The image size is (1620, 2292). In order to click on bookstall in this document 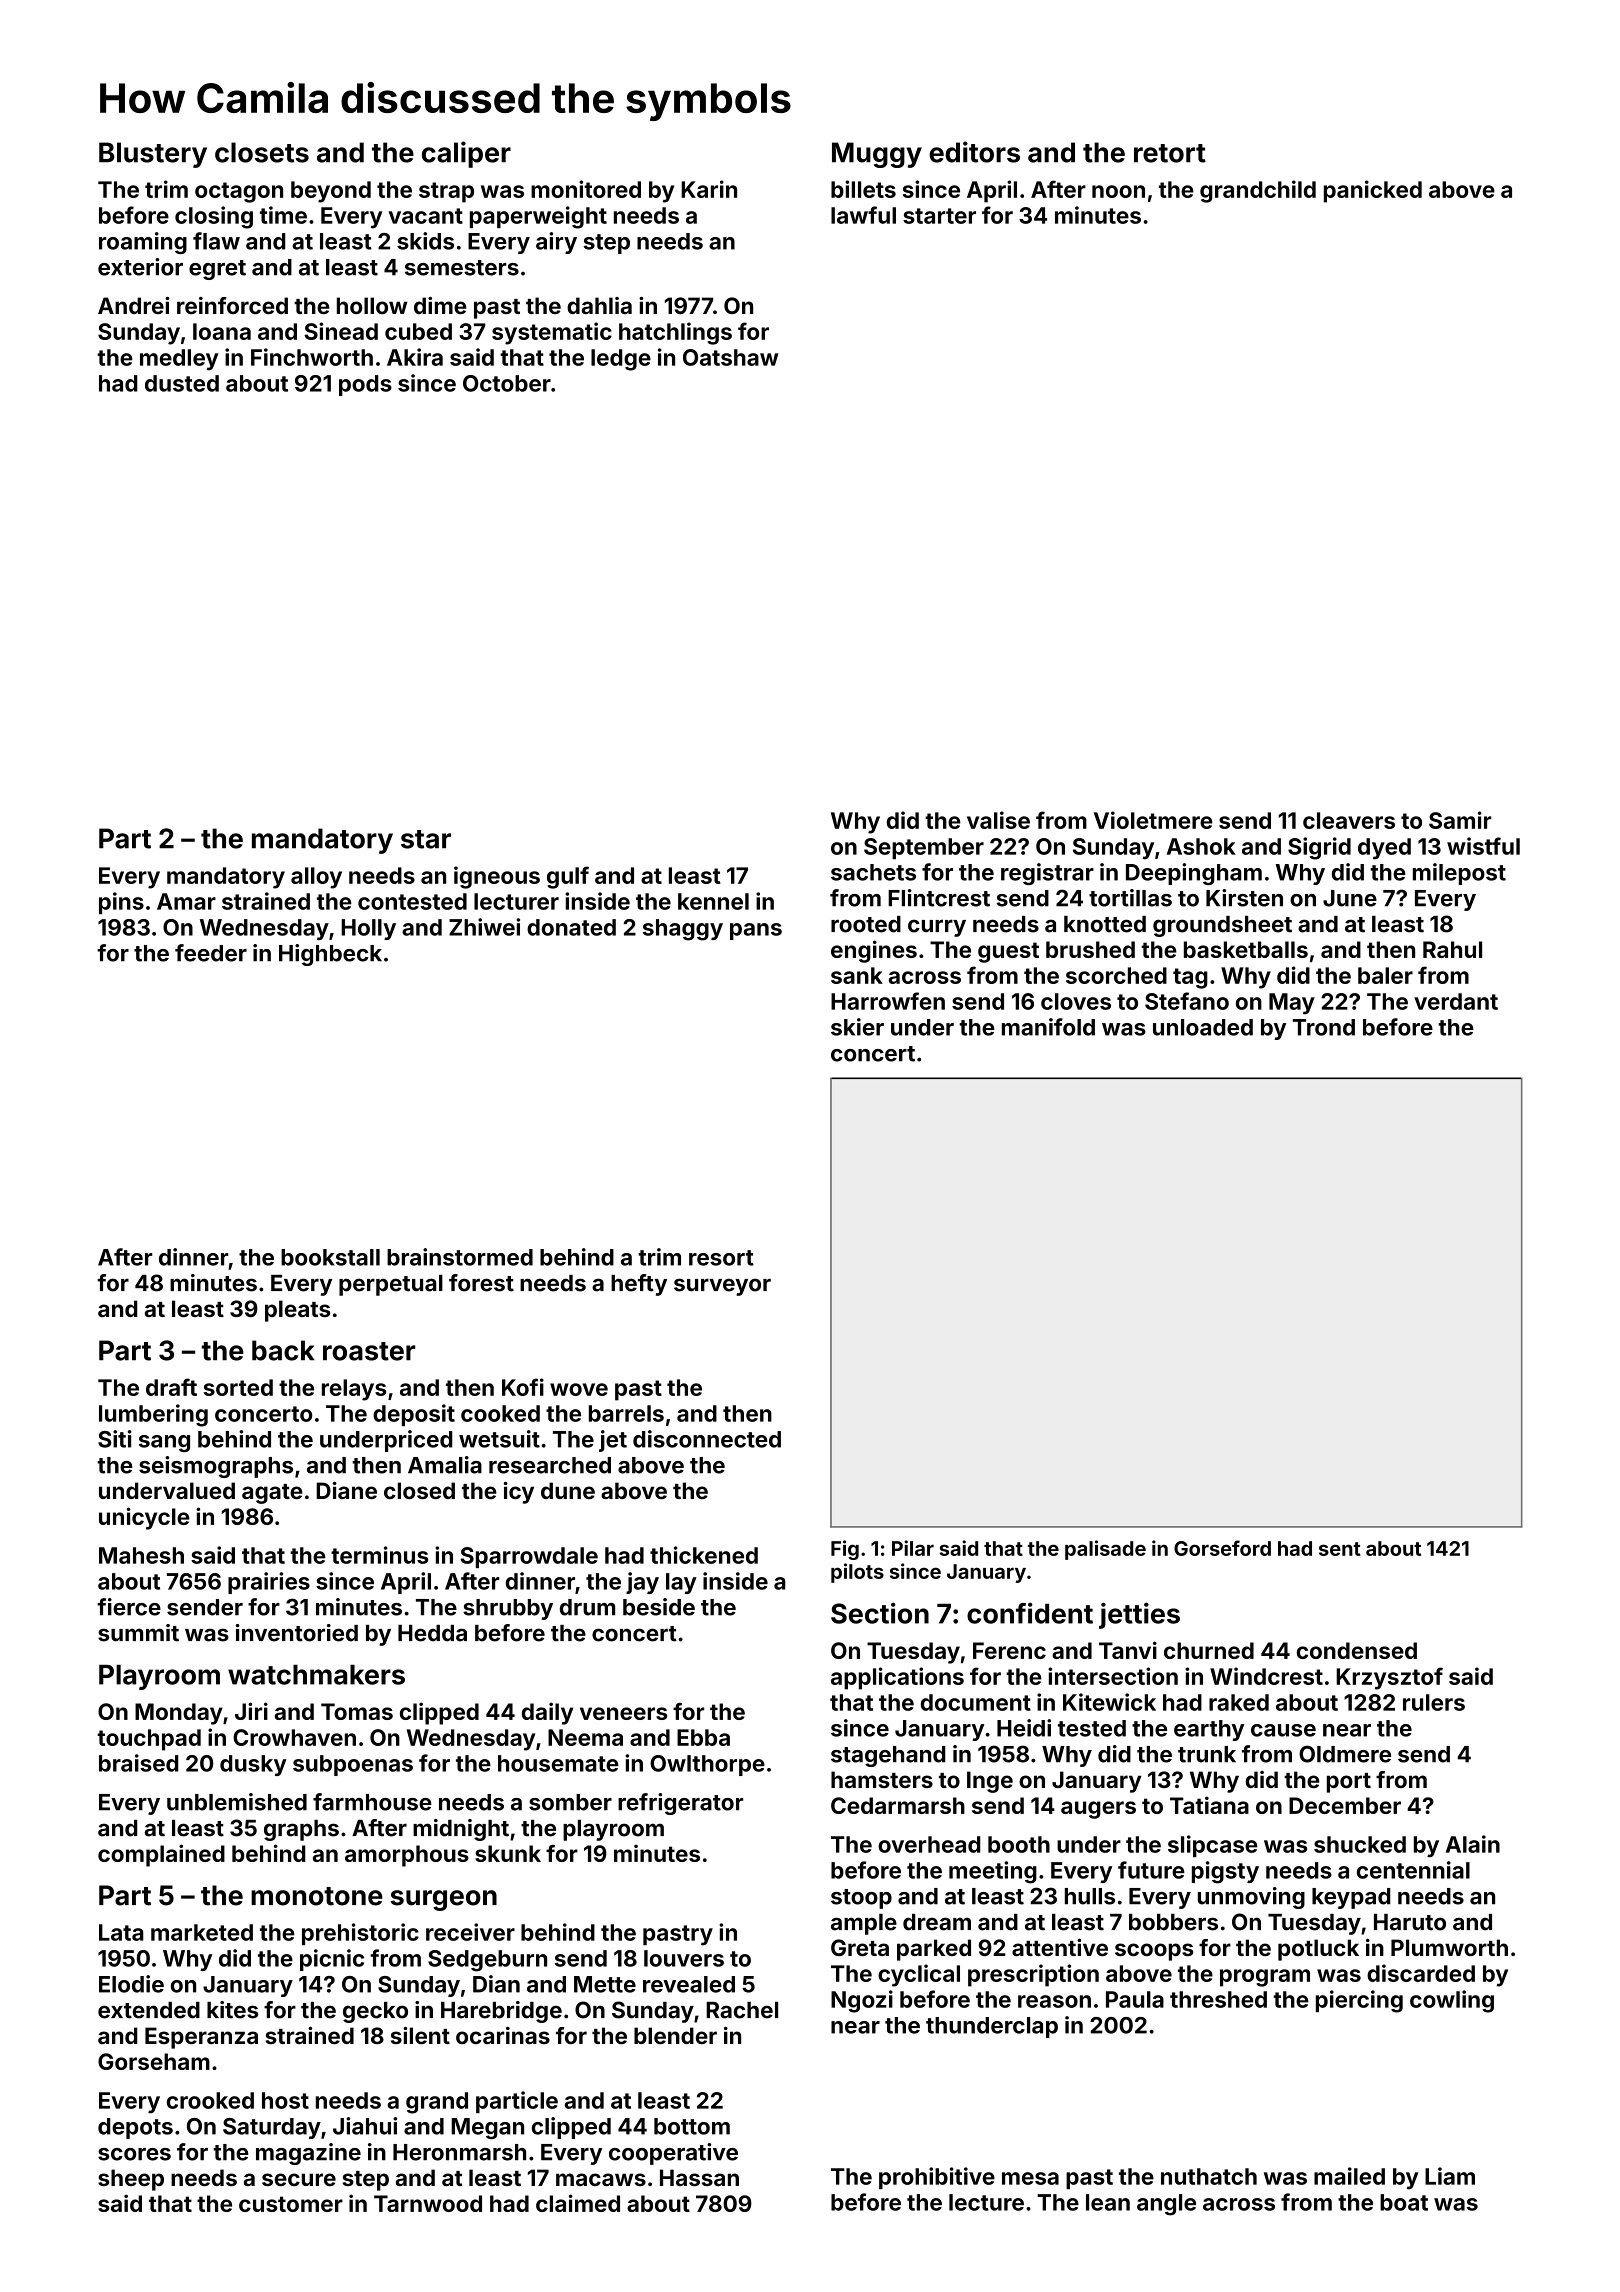, I will do `click(330, 1257)`.
